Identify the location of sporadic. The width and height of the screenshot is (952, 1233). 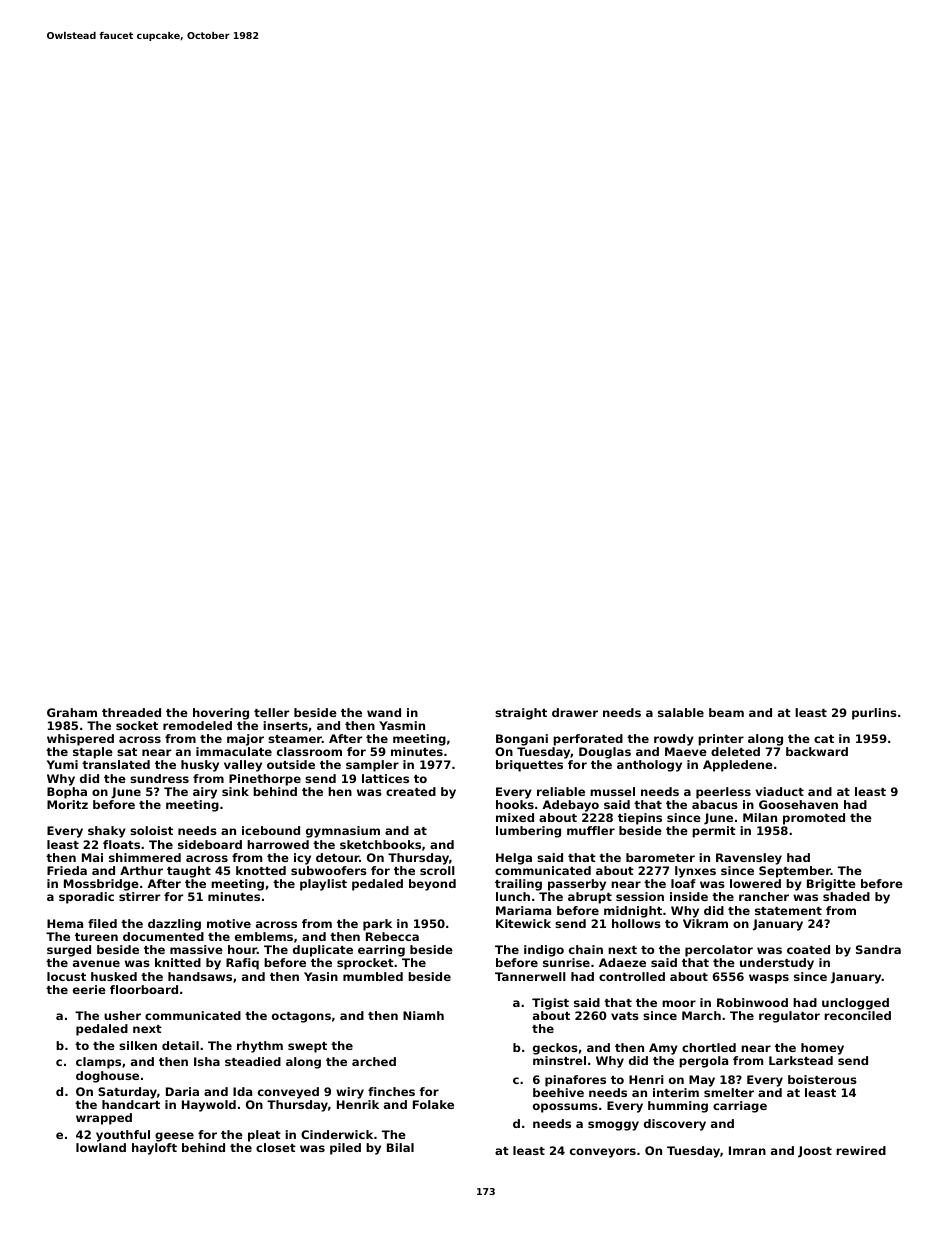
(86, 898).
